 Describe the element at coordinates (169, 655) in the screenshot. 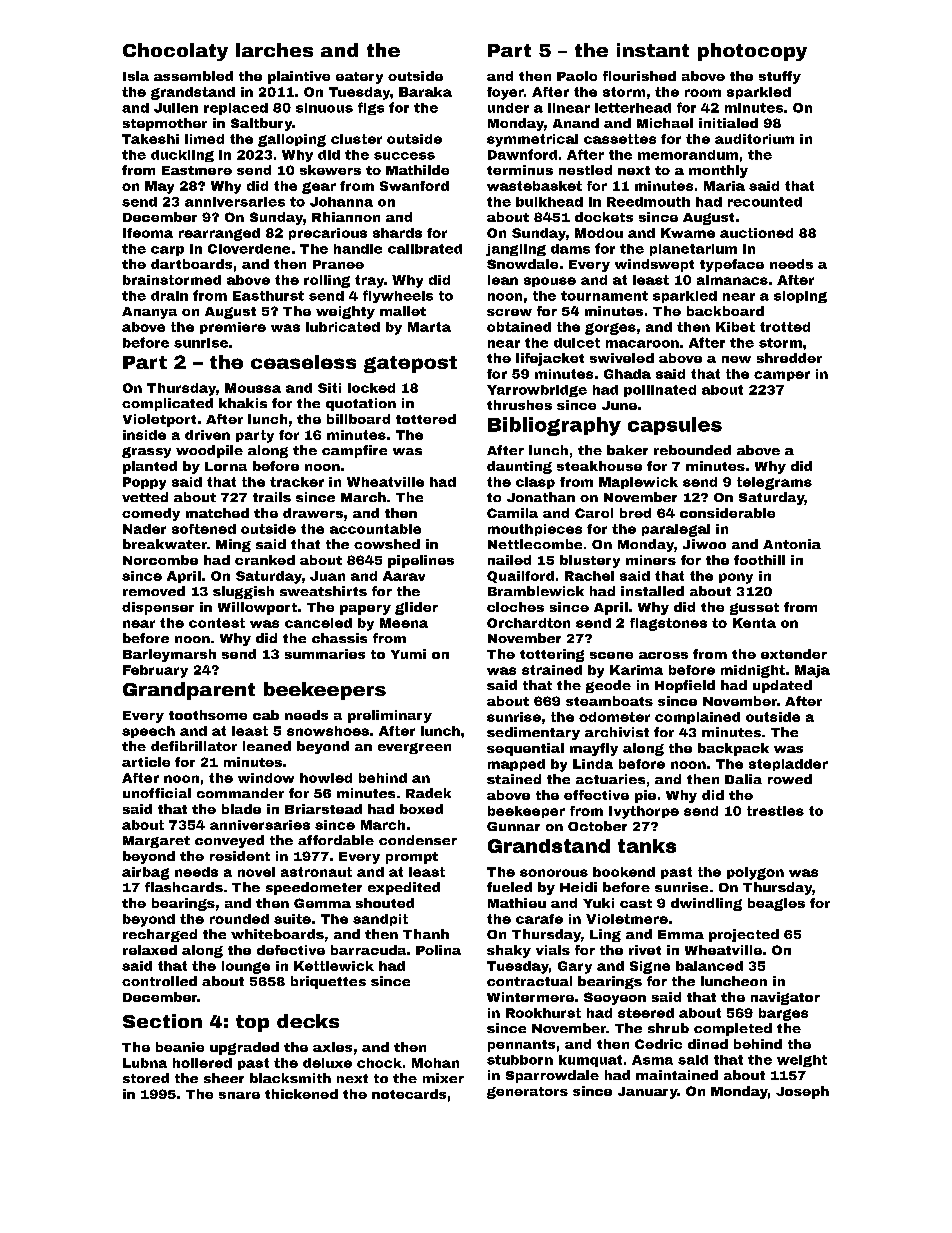

I see `Barleymarsh` at that location.
